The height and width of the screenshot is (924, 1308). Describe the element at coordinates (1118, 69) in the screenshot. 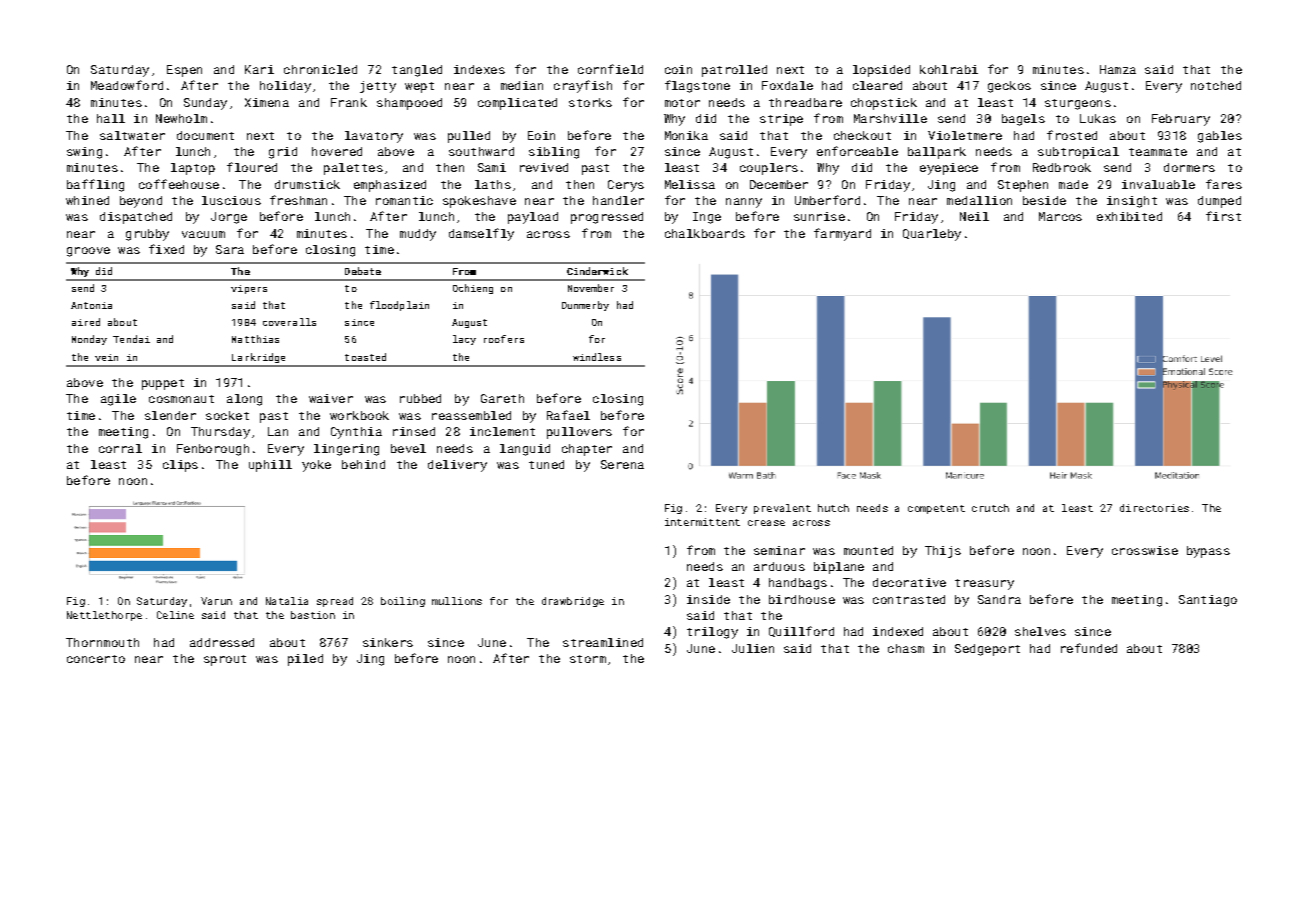

I see `Hamza` at that location.
